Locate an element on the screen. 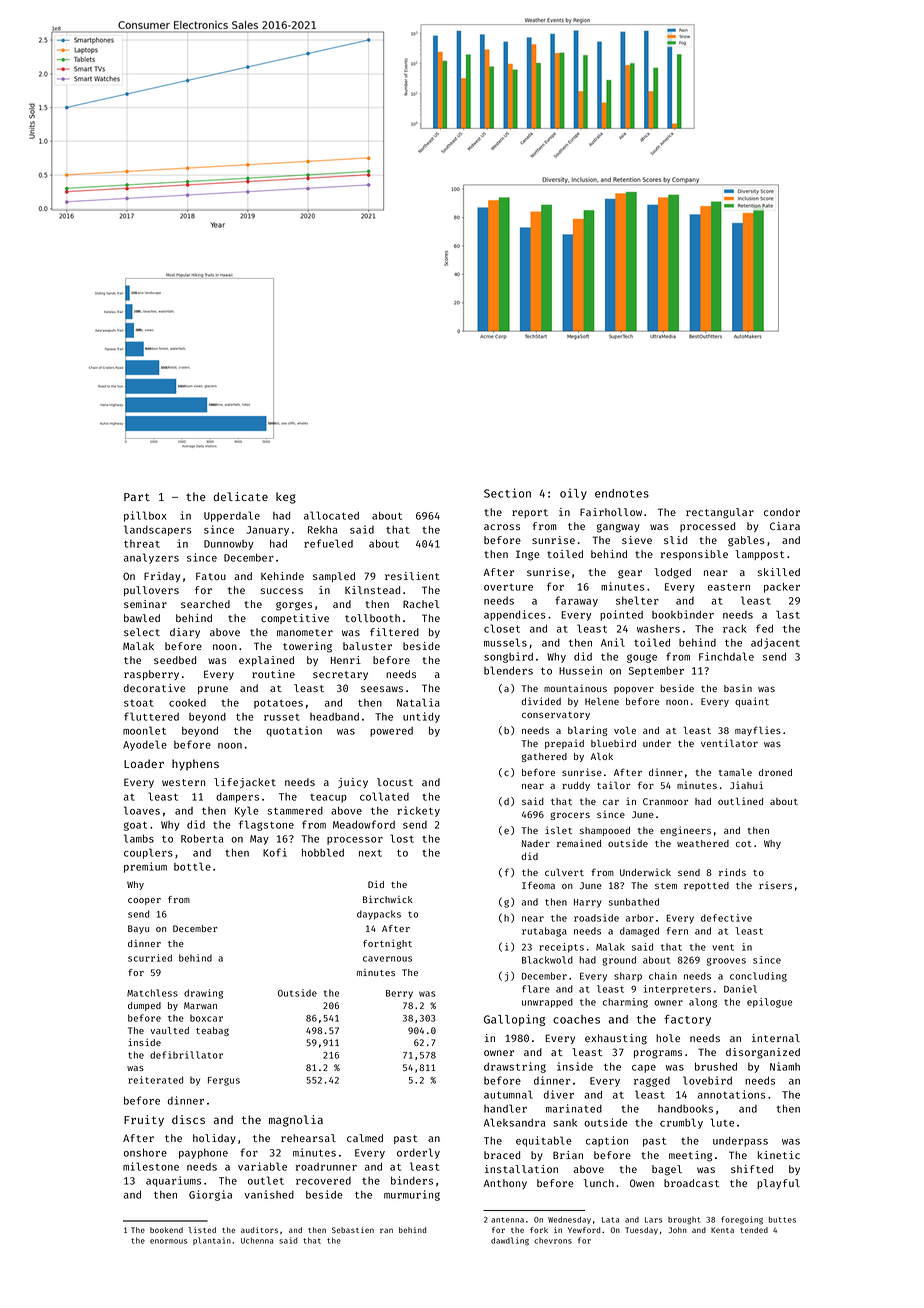 This screenshot has height=1308, width=924. defective is located at coordinates (726, 918).
